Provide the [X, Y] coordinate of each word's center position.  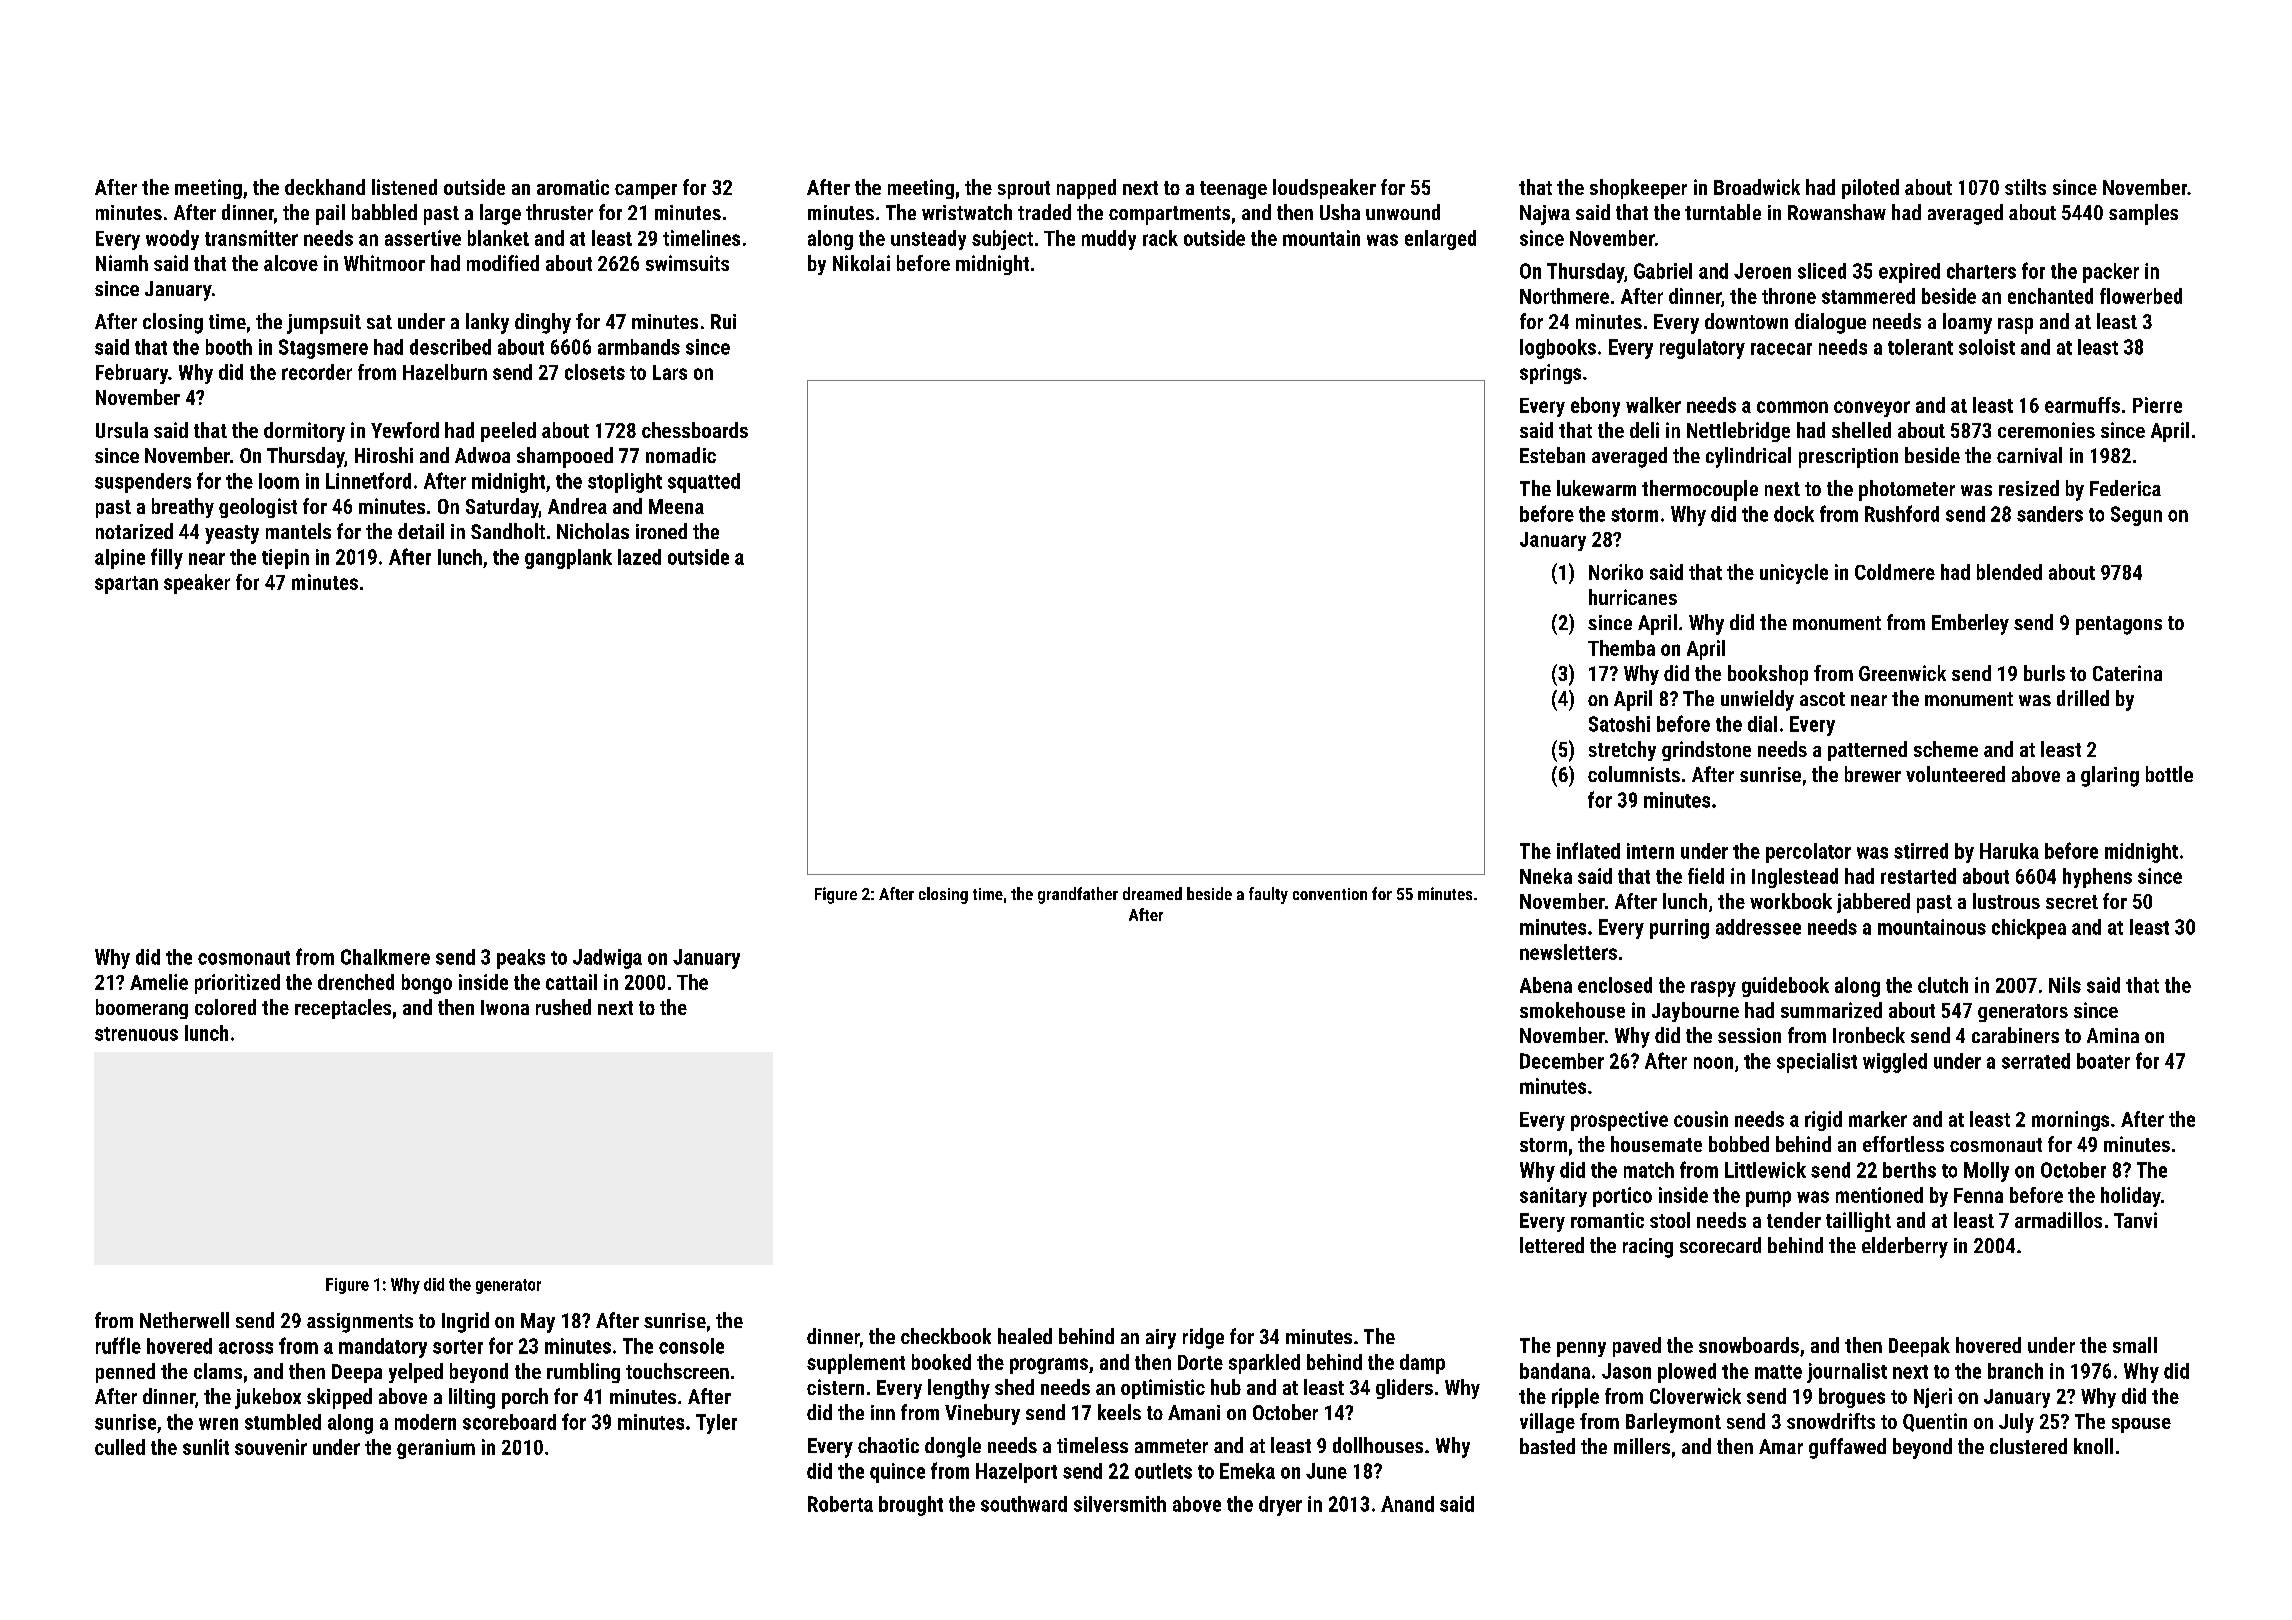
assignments [360, 1323]
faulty [1268, 895]
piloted [1870, 189]
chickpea [2029, 929]
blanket [498, 238]
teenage [1233, 190]
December [1562, 1061]
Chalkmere [385, 957]
